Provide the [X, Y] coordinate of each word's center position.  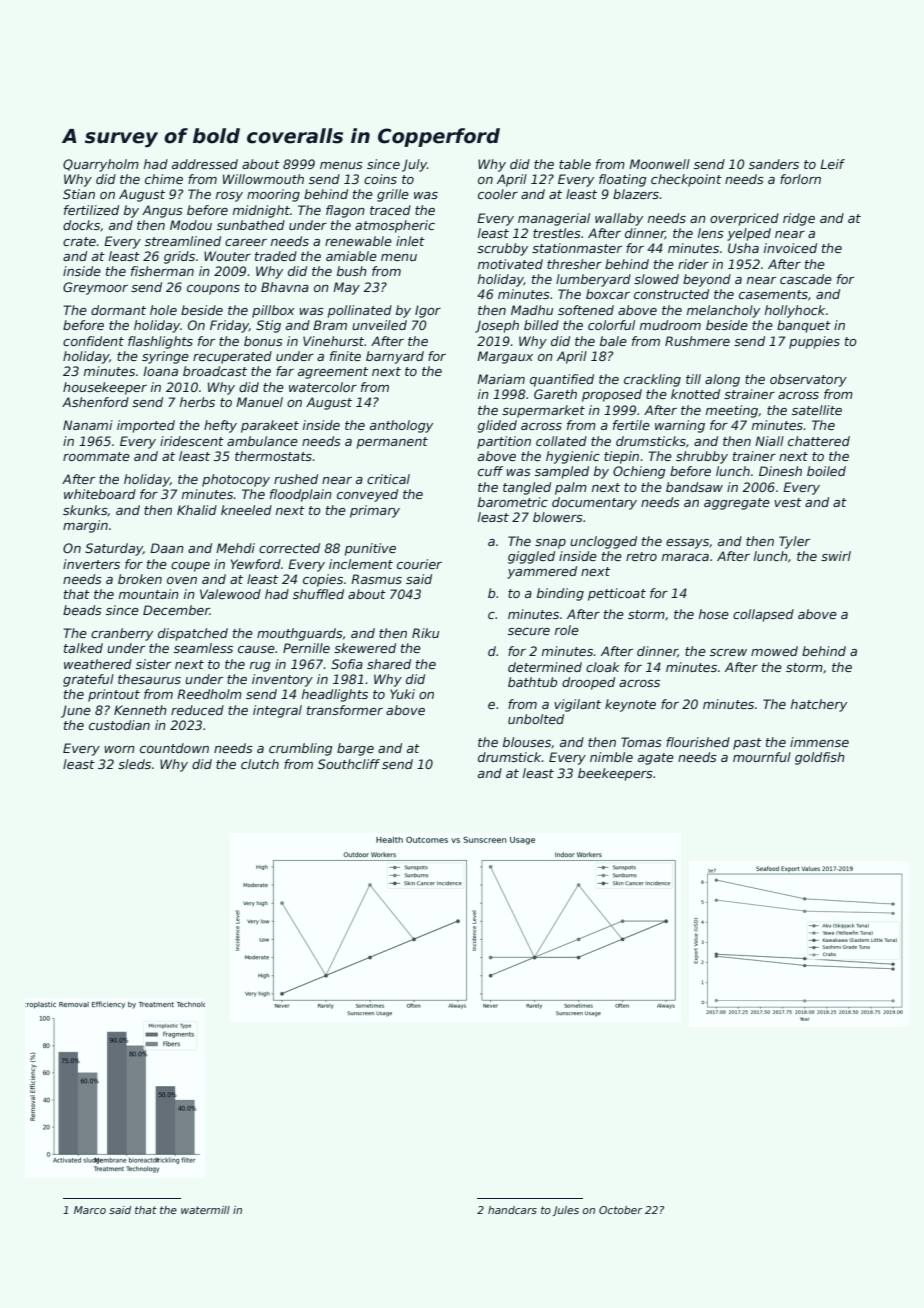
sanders [774, 164]
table [575, 164]
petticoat [617, 594]
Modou [191, 225]
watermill [205, 1210]
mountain [149, 594]
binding [560, 594]
